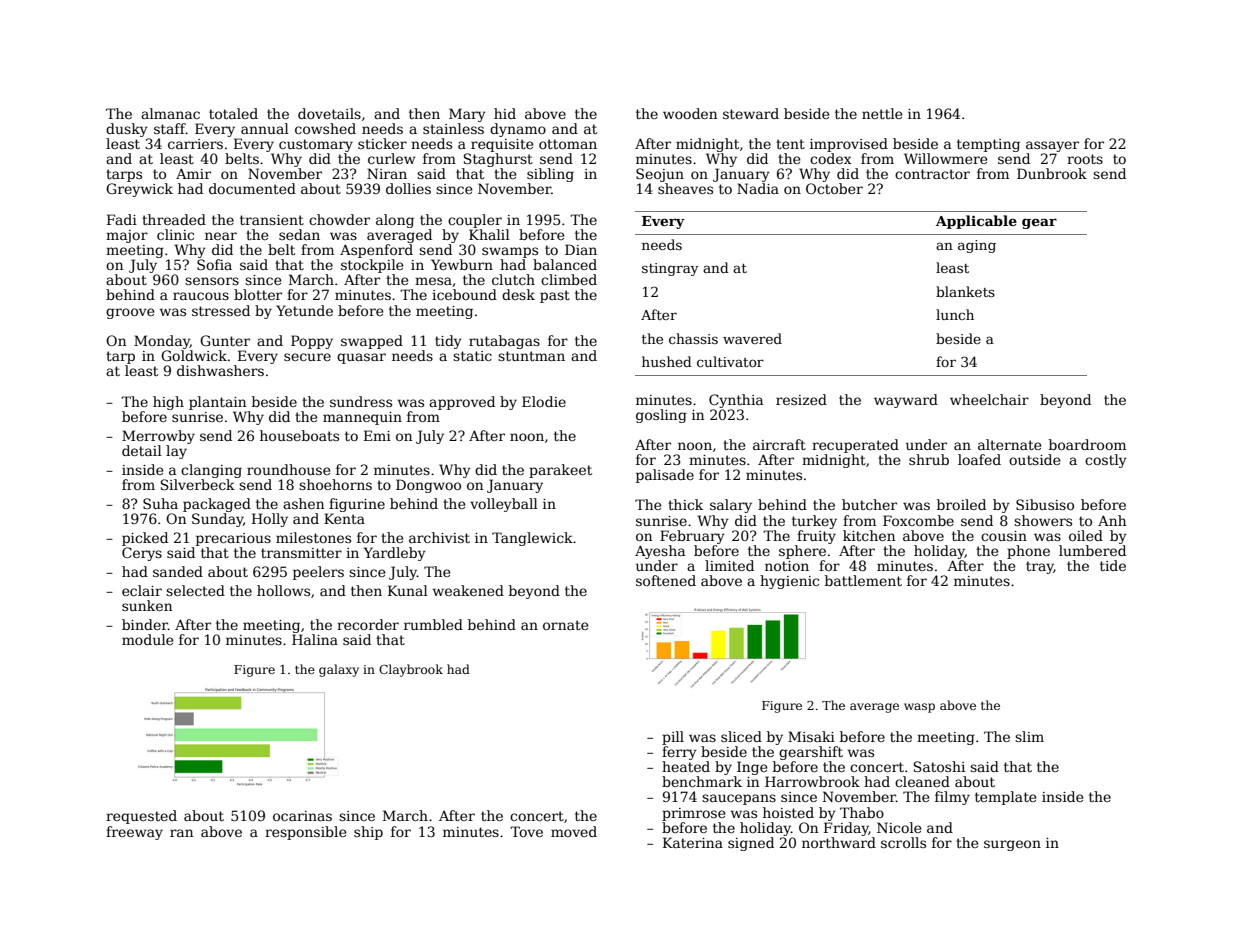 Image resolution: width=1233 pixels, height=952 pixels. What do you see at coordinates (217, 505) in the image?
I see `packaged` at bounding box center [217, 505].
